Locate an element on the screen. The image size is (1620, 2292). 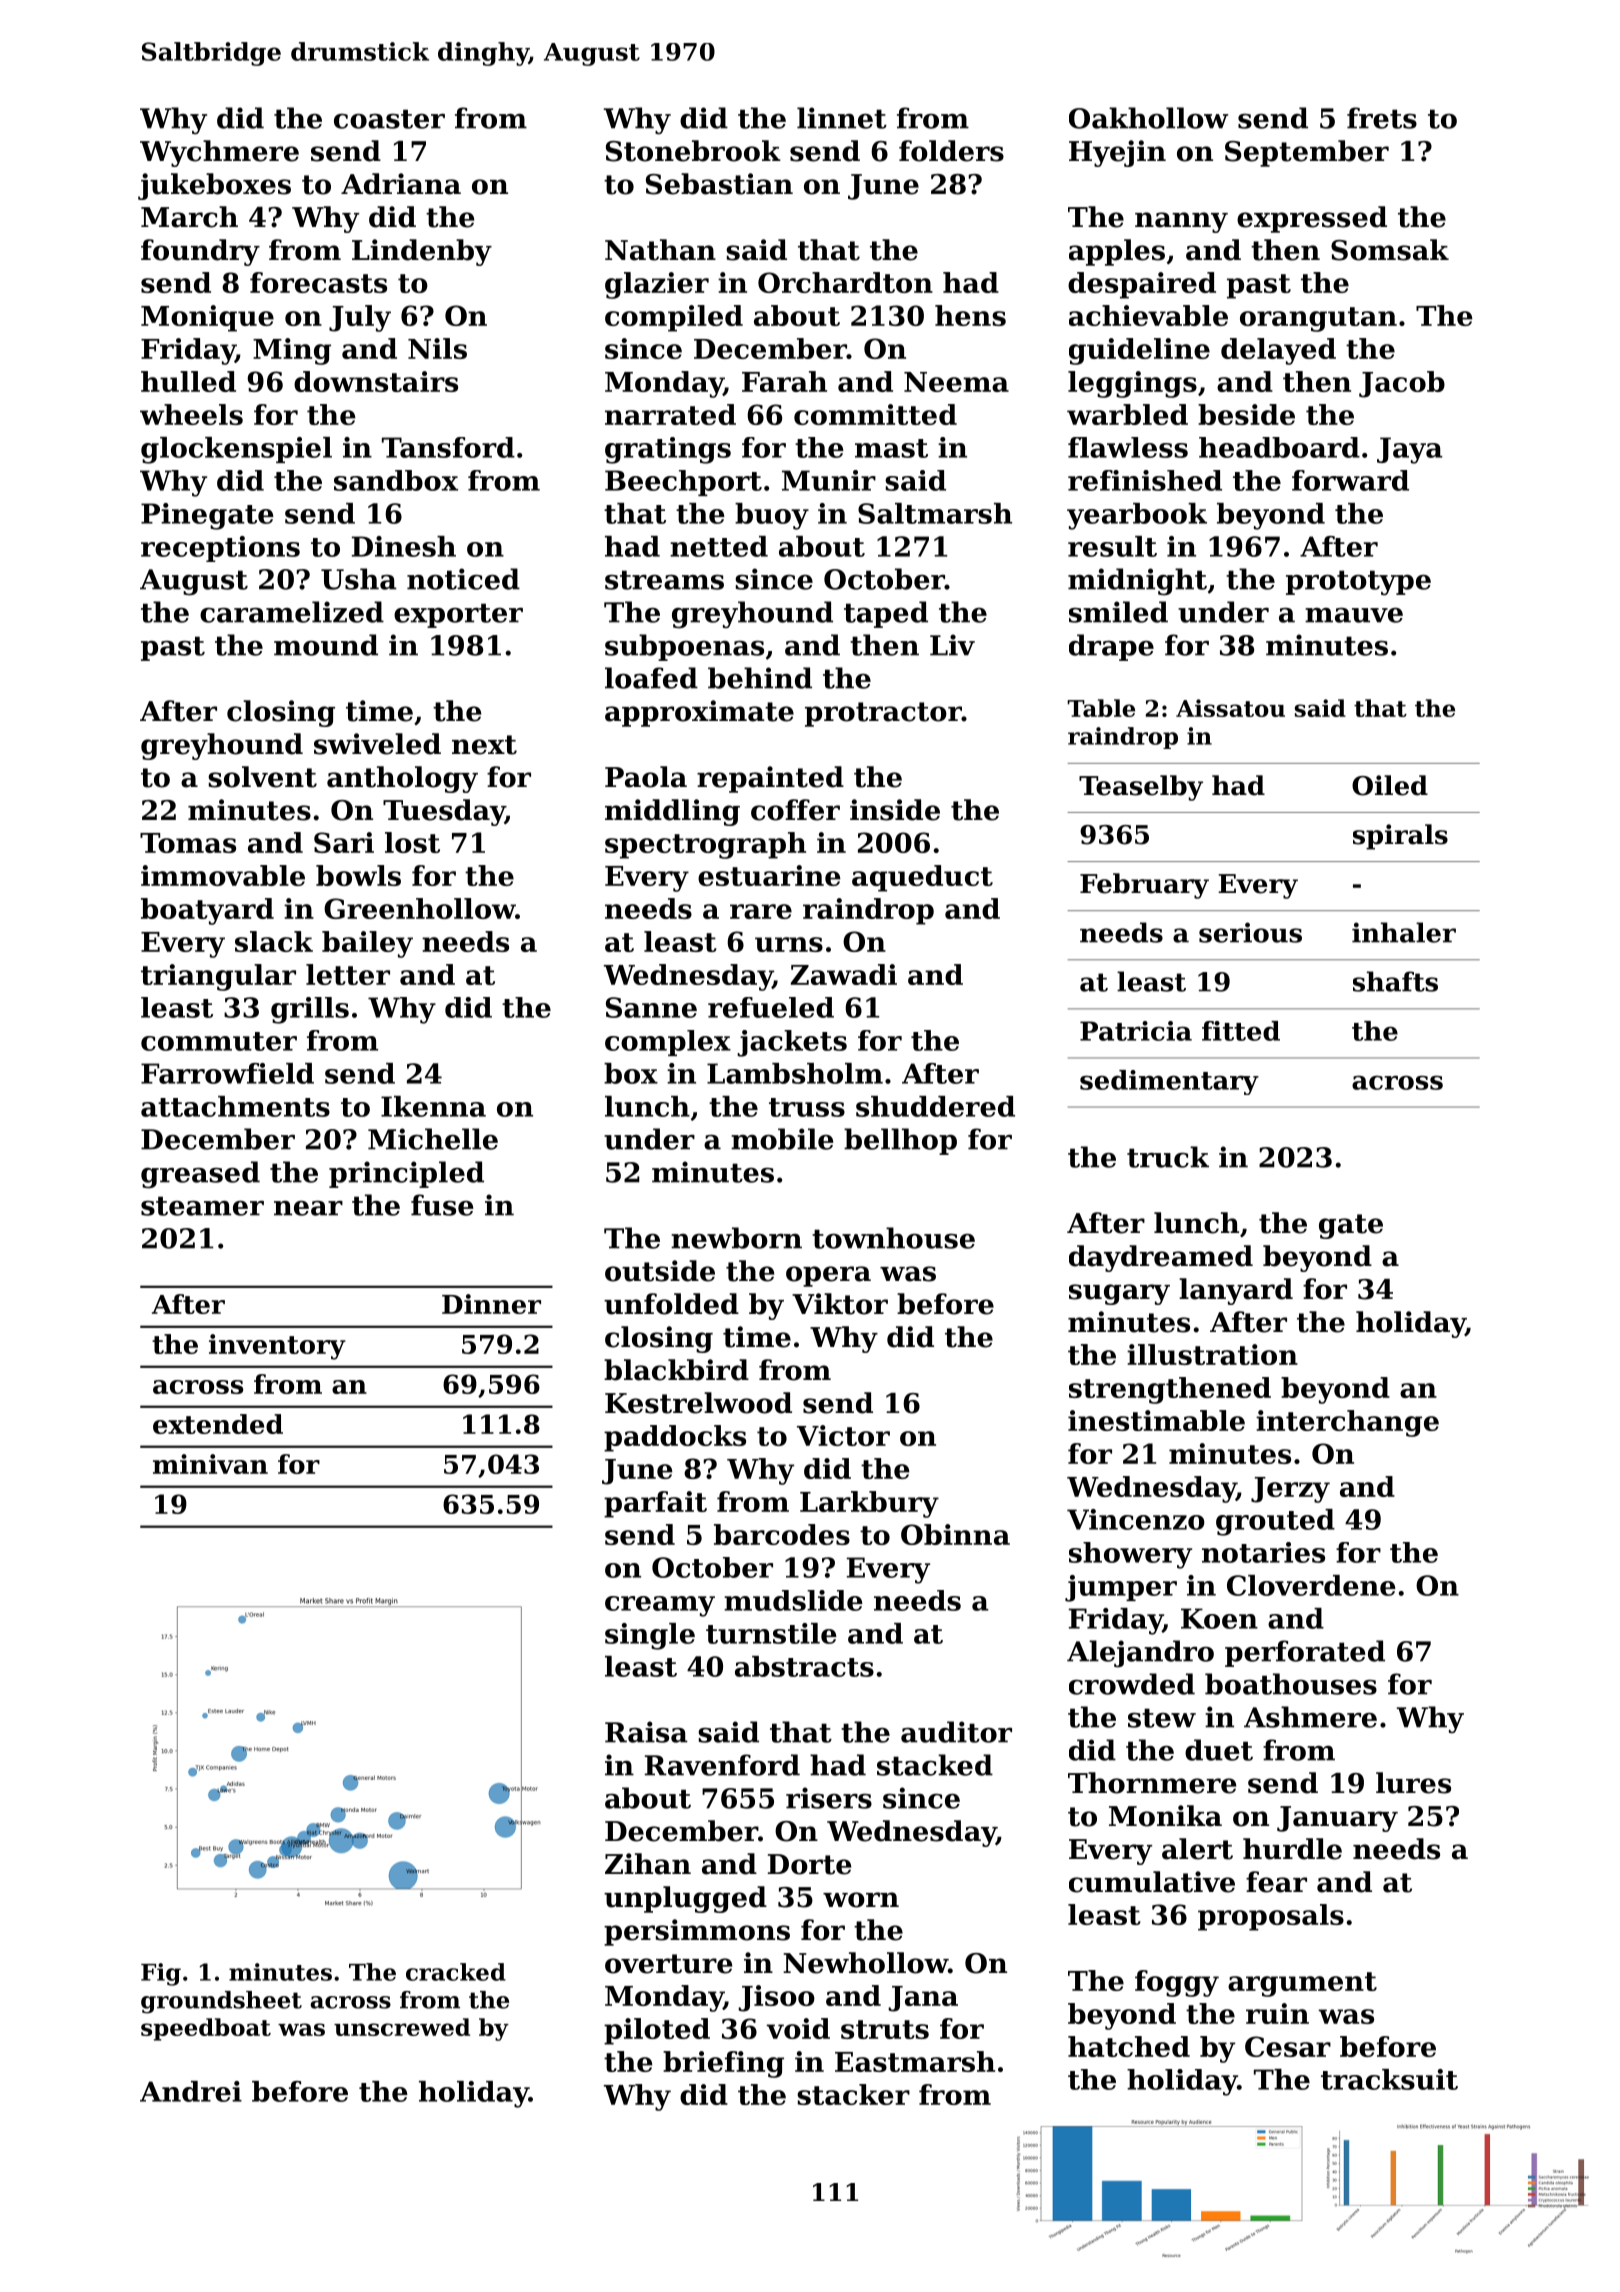
attachments is located at coordinates (235, 1106).
